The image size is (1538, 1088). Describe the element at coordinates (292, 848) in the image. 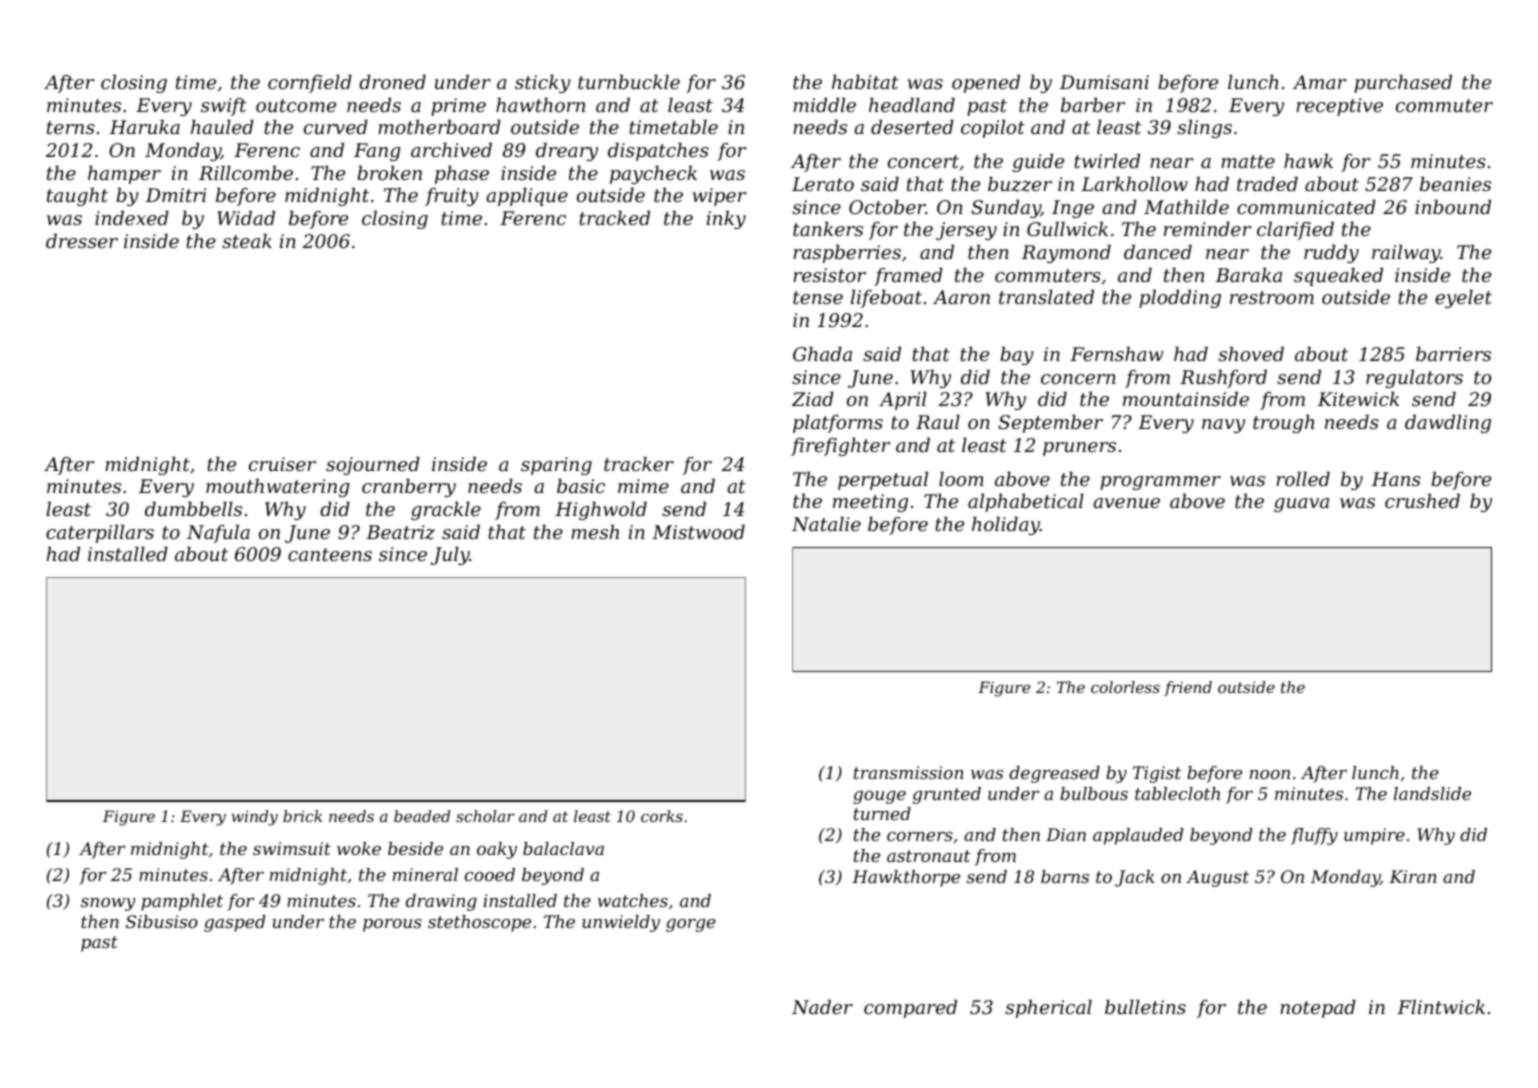

I see `swimsuit` at that location.
